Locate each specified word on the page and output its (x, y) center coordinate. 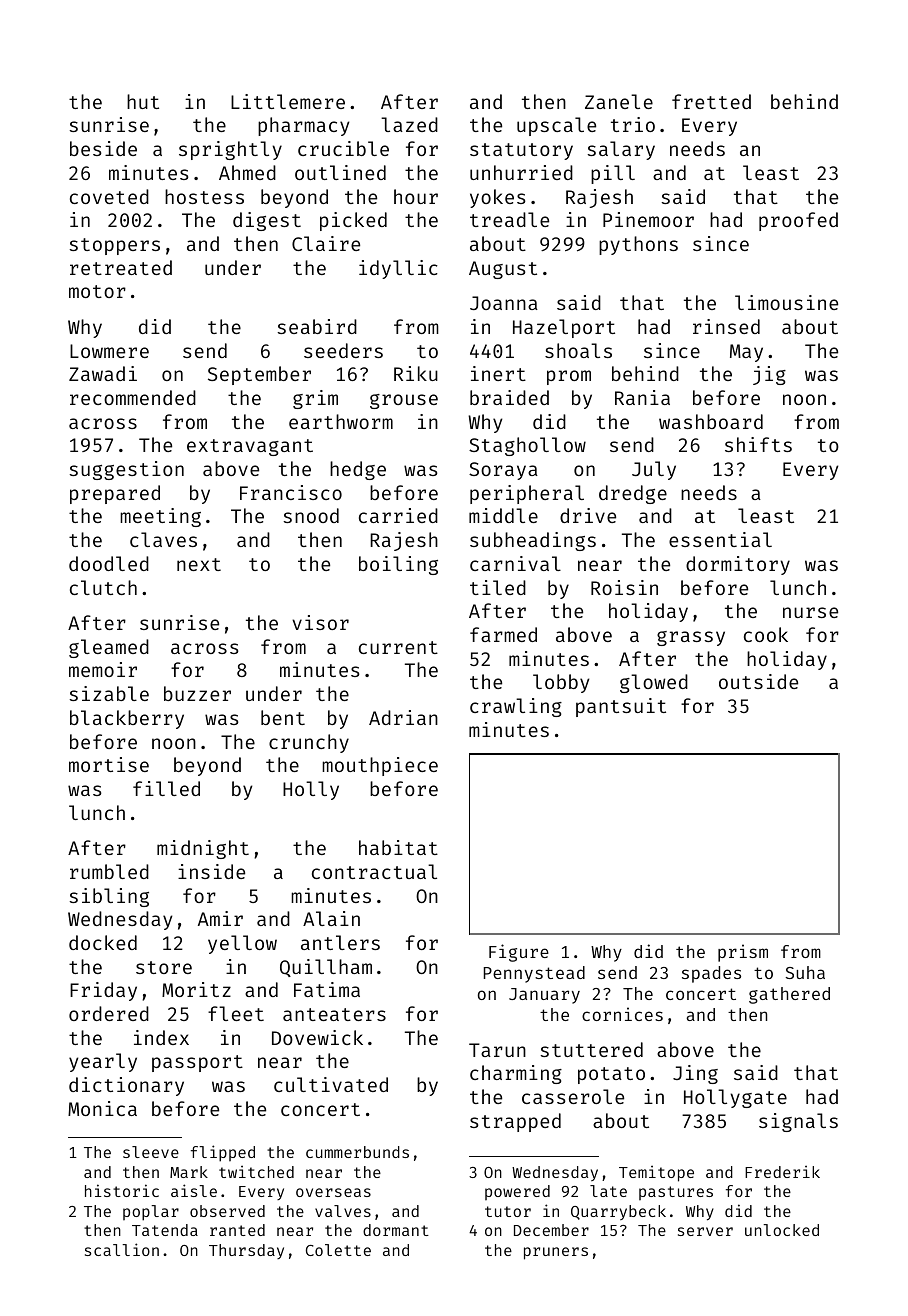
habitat (398, 847)
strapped (515, 1122)
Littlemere (288, 101)
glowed (654, 683)
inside (211, 871)
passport (197, 1063)
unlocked (782, 1230)
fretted (711, 101)
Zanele (619, 101)
